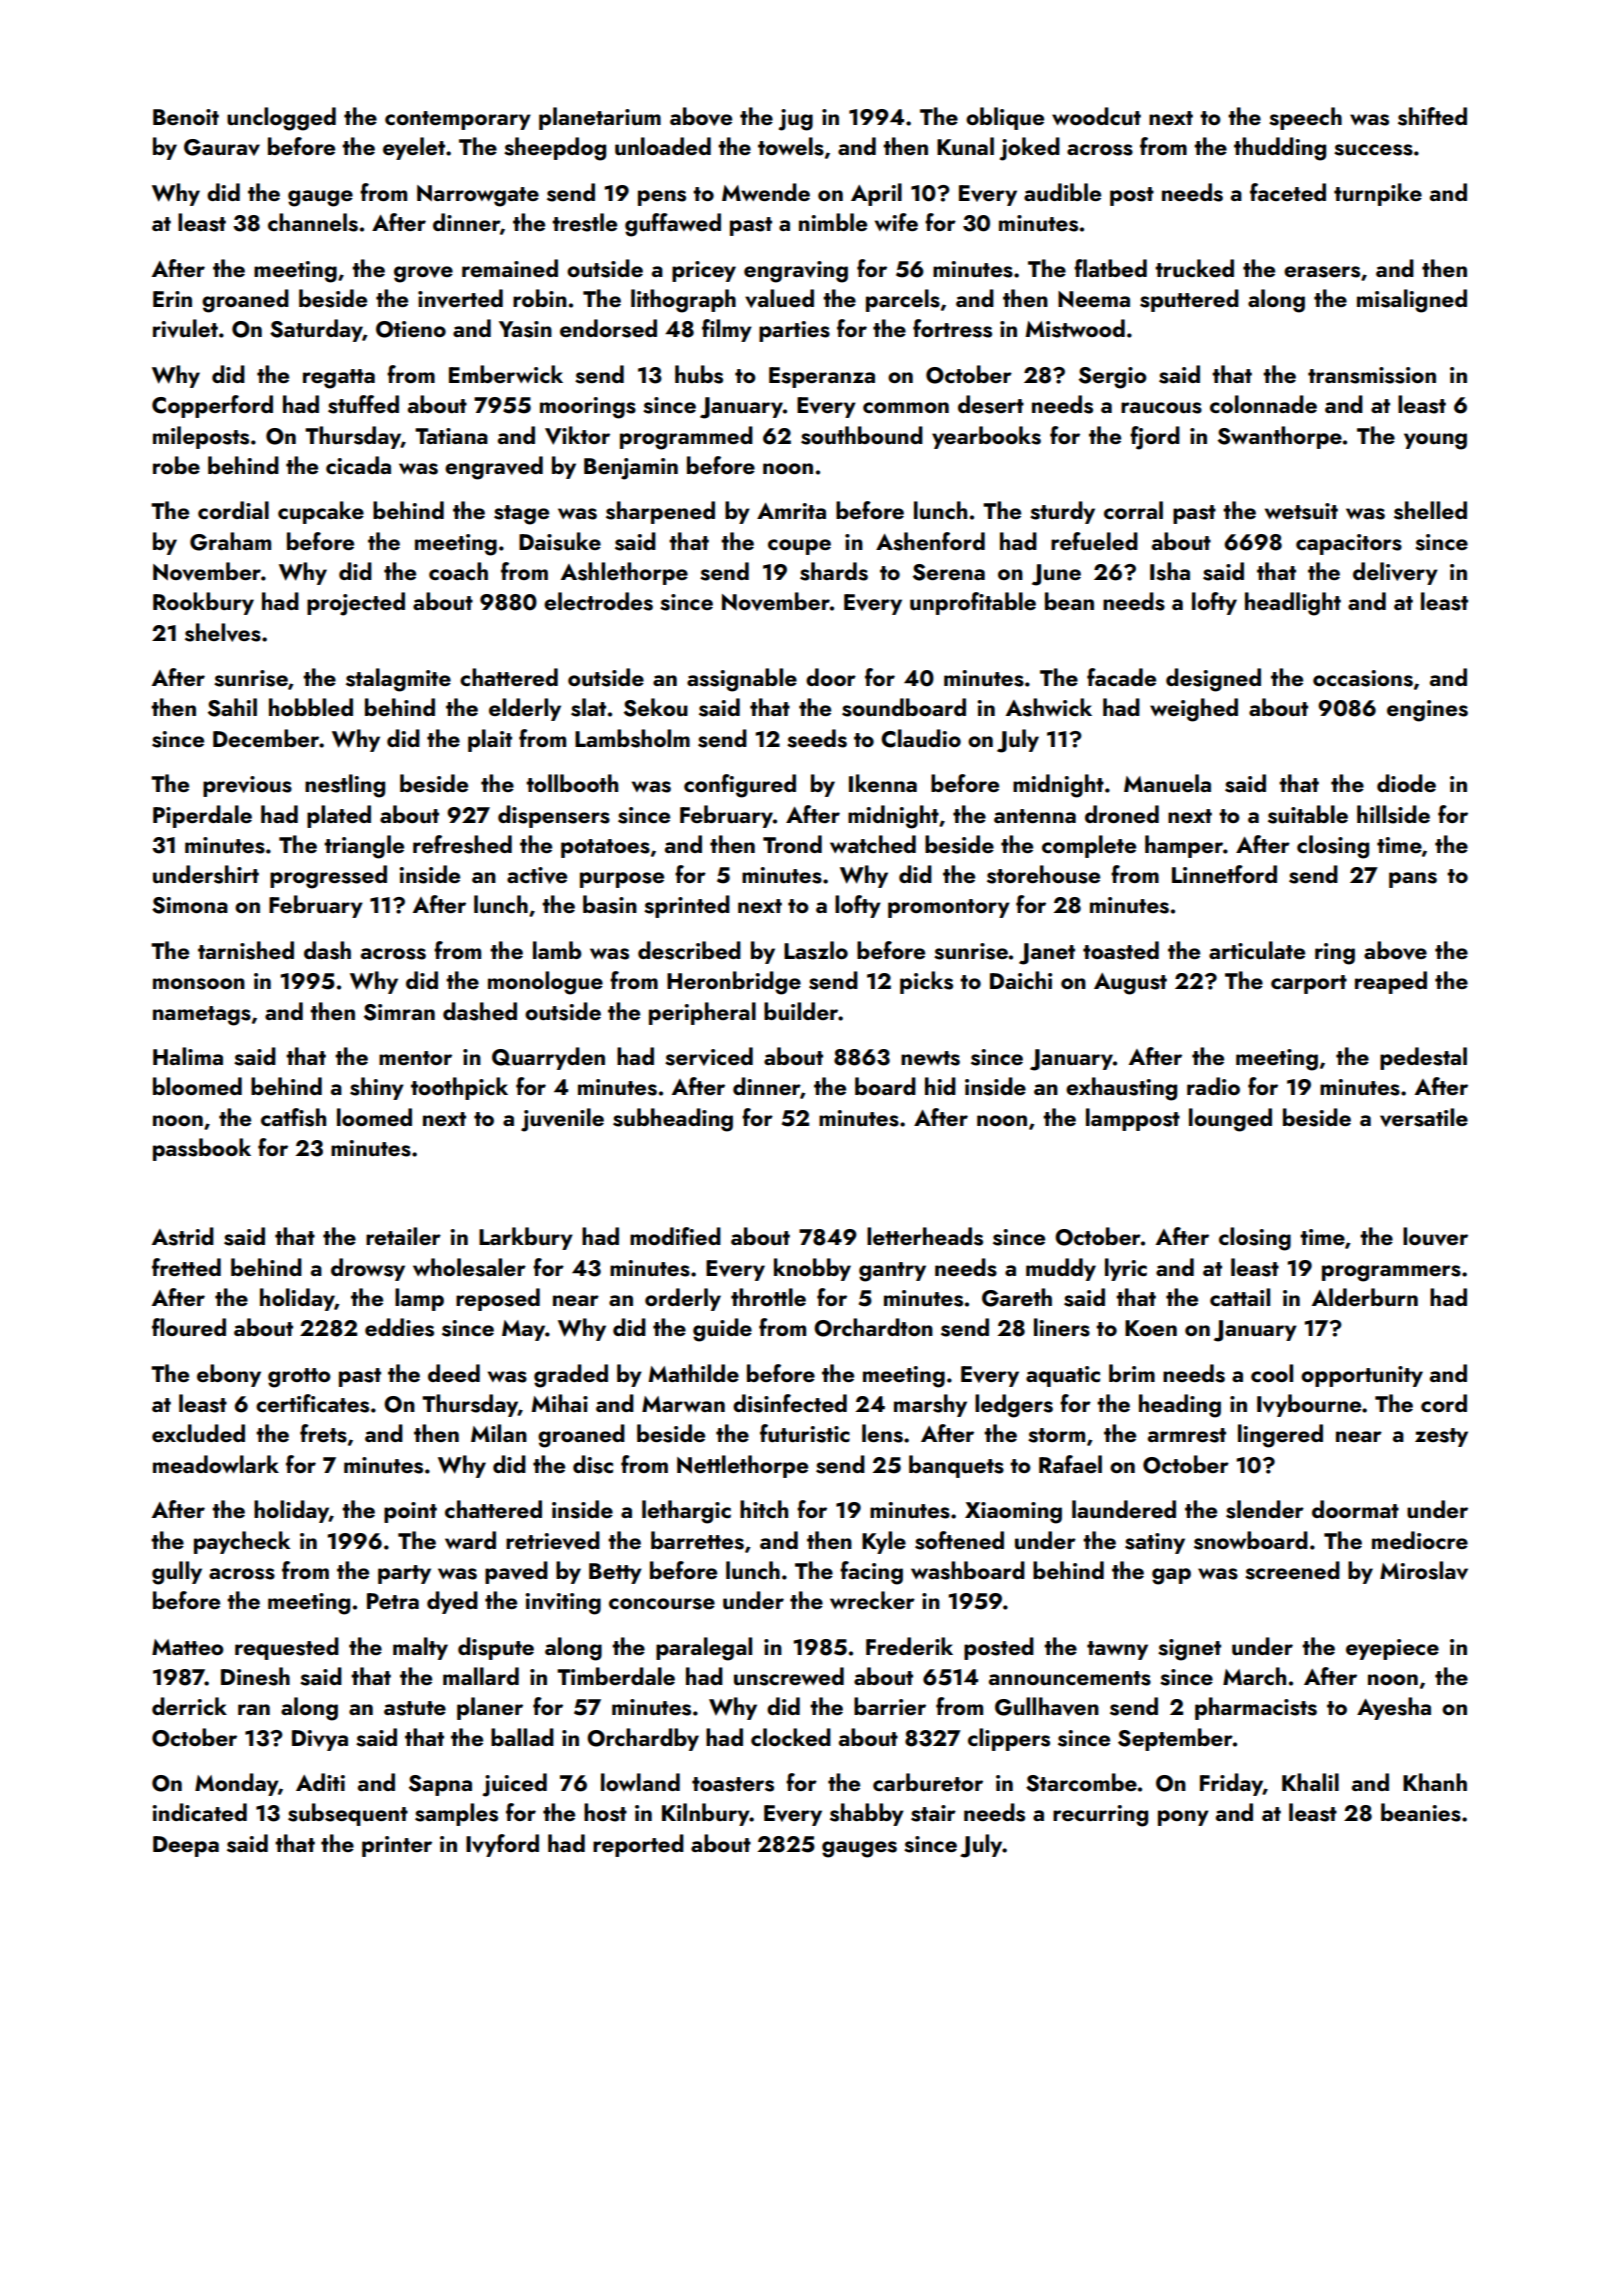  What do you see at coordinates (498, 1299) in the page?
I see `reposed` at bounding box center [498, 1299].
